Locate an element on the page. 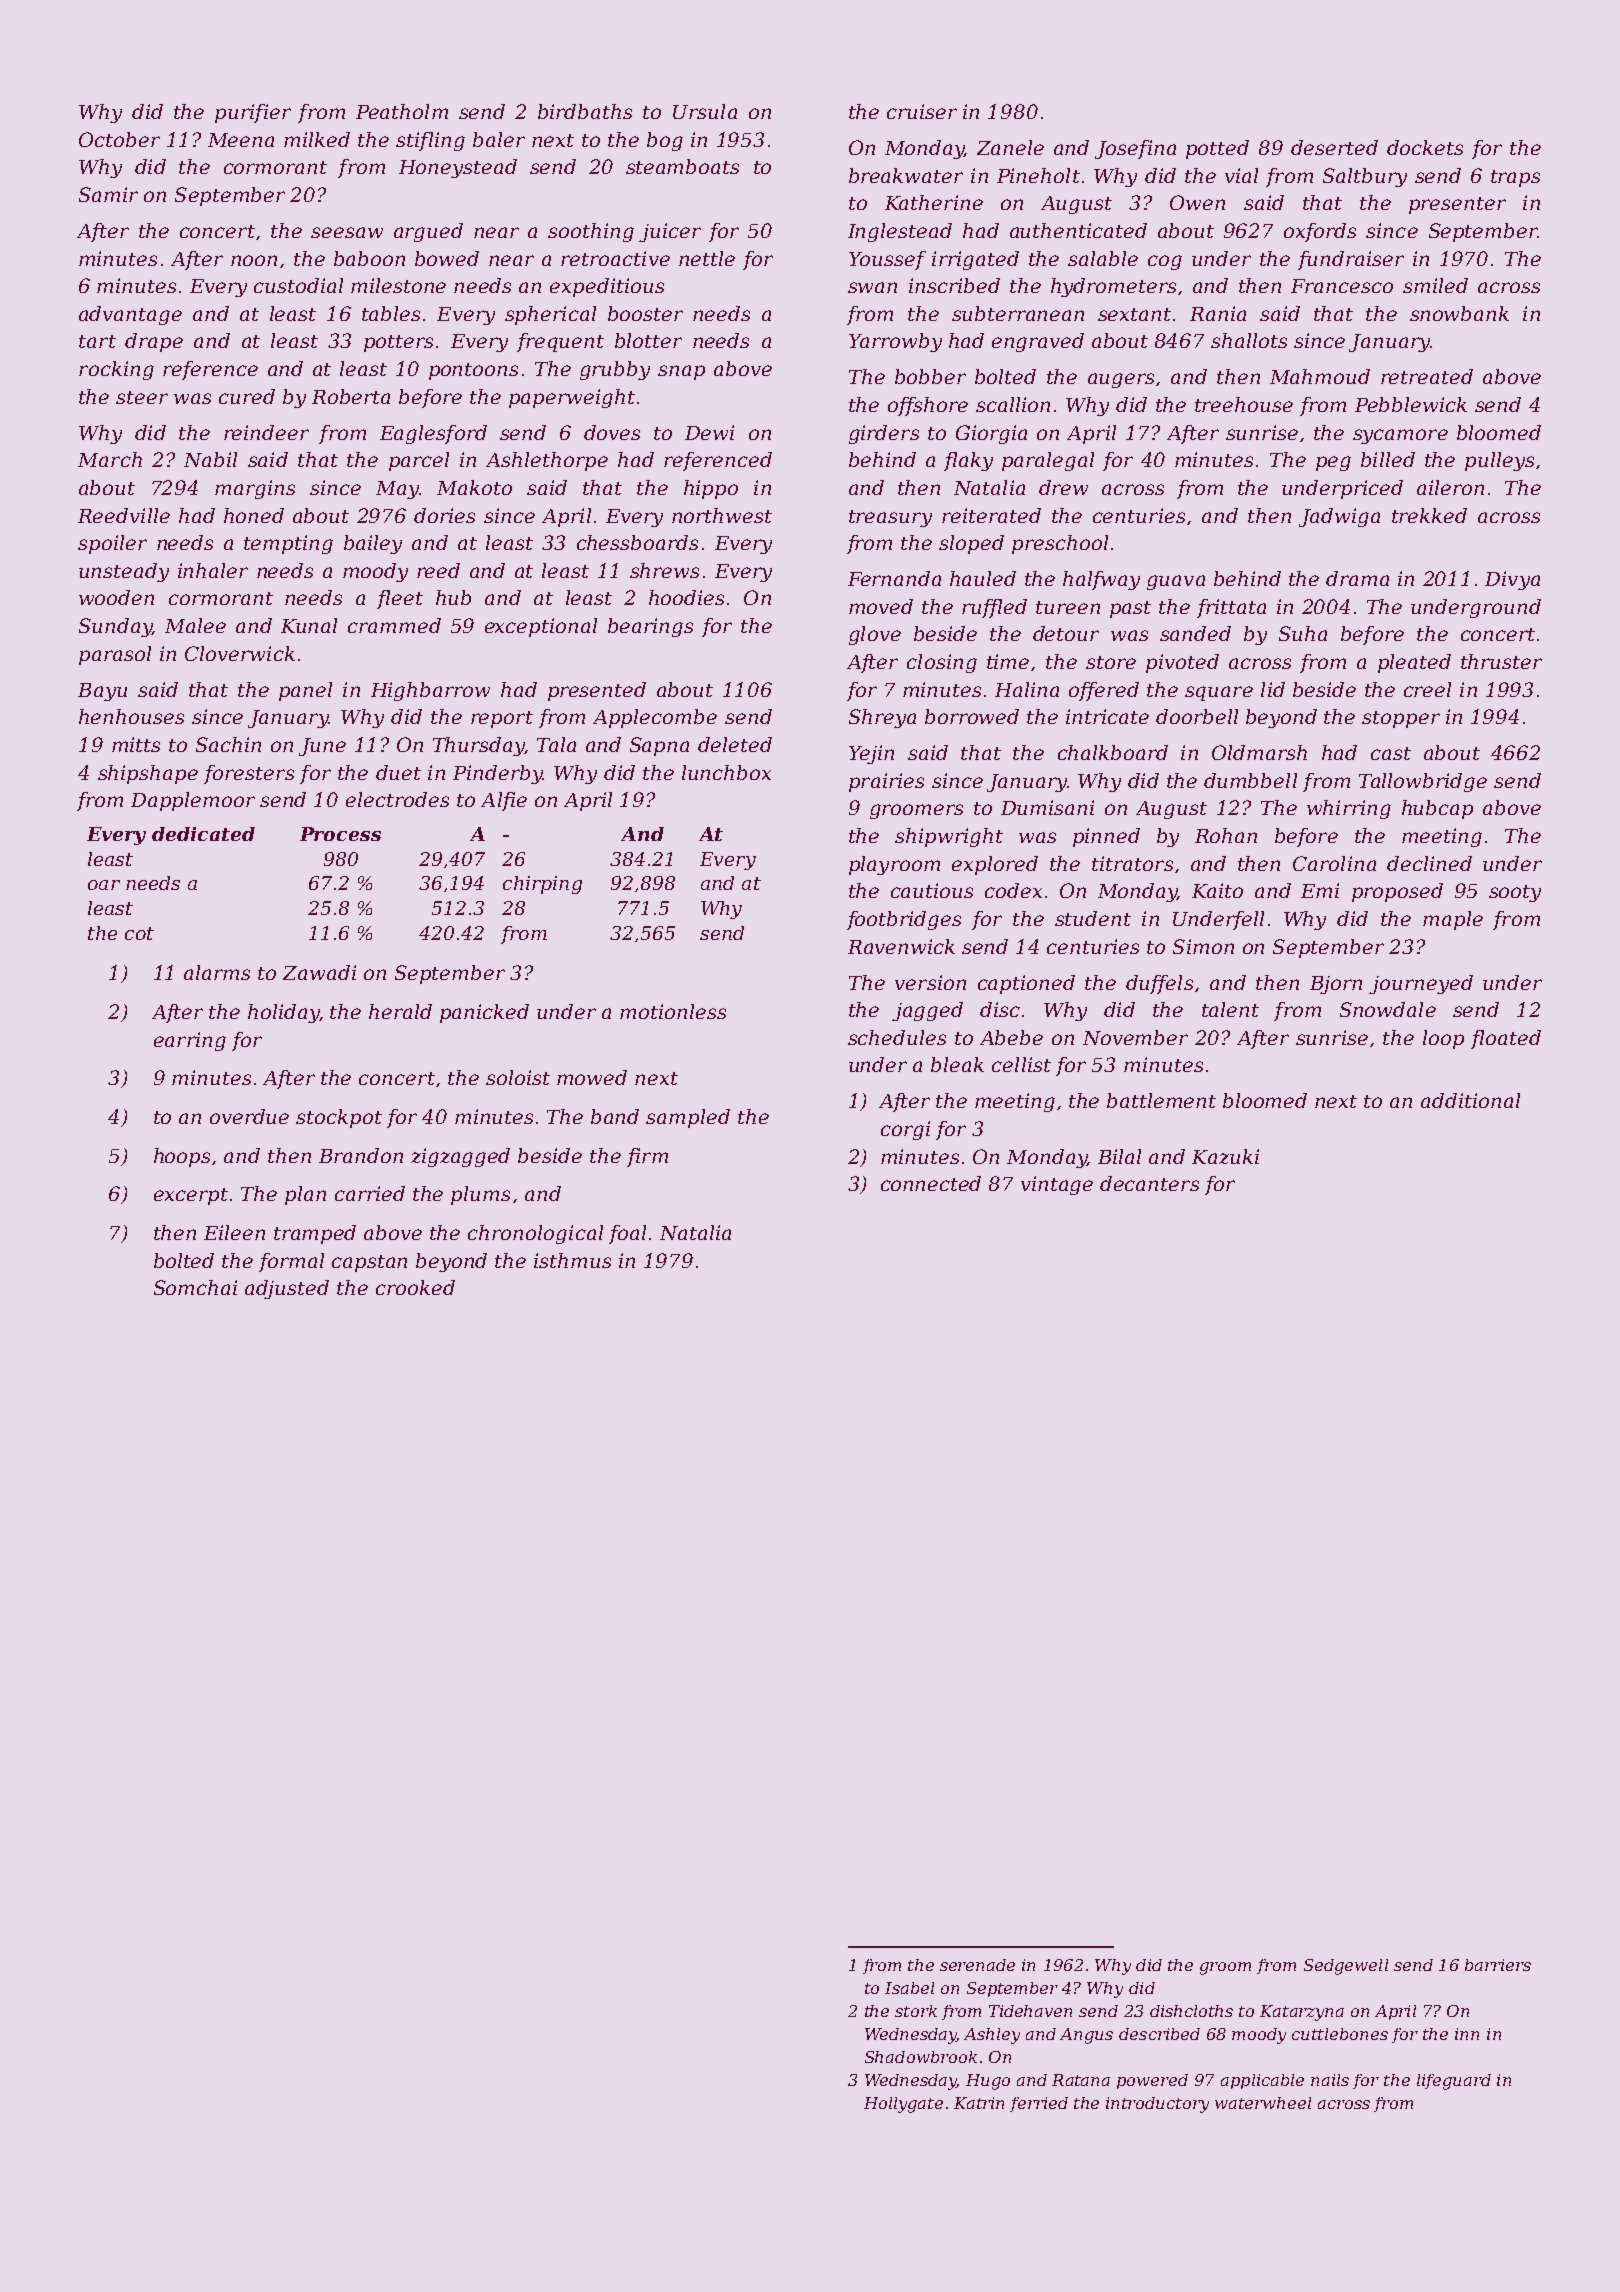 This image has width=1620, height=2292. dockets is located at coordinates (1425, 147).
